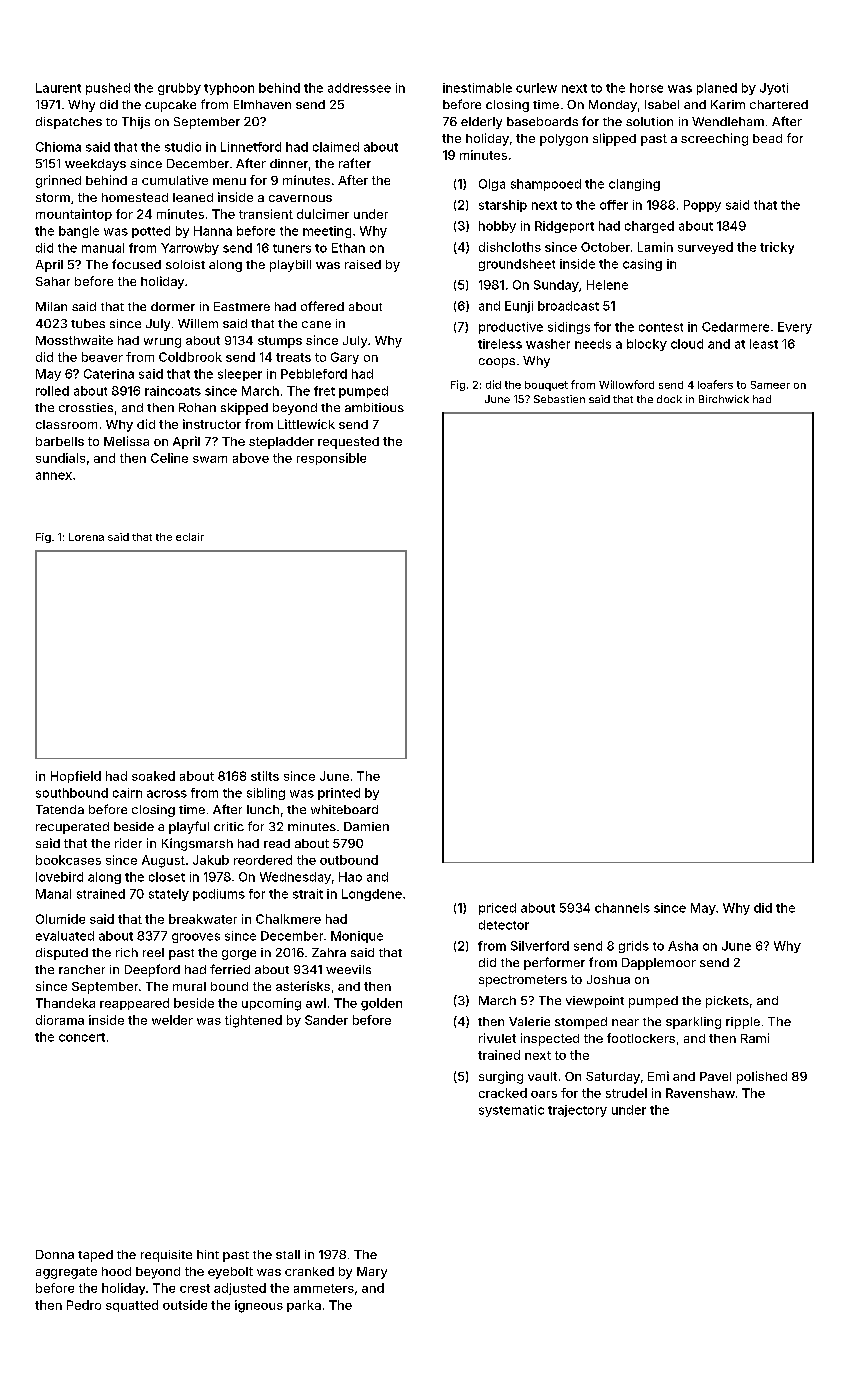 Image resolution: width=849 pixels, height=1400 pixels. I want to click on parka, so click(304, 1306).
